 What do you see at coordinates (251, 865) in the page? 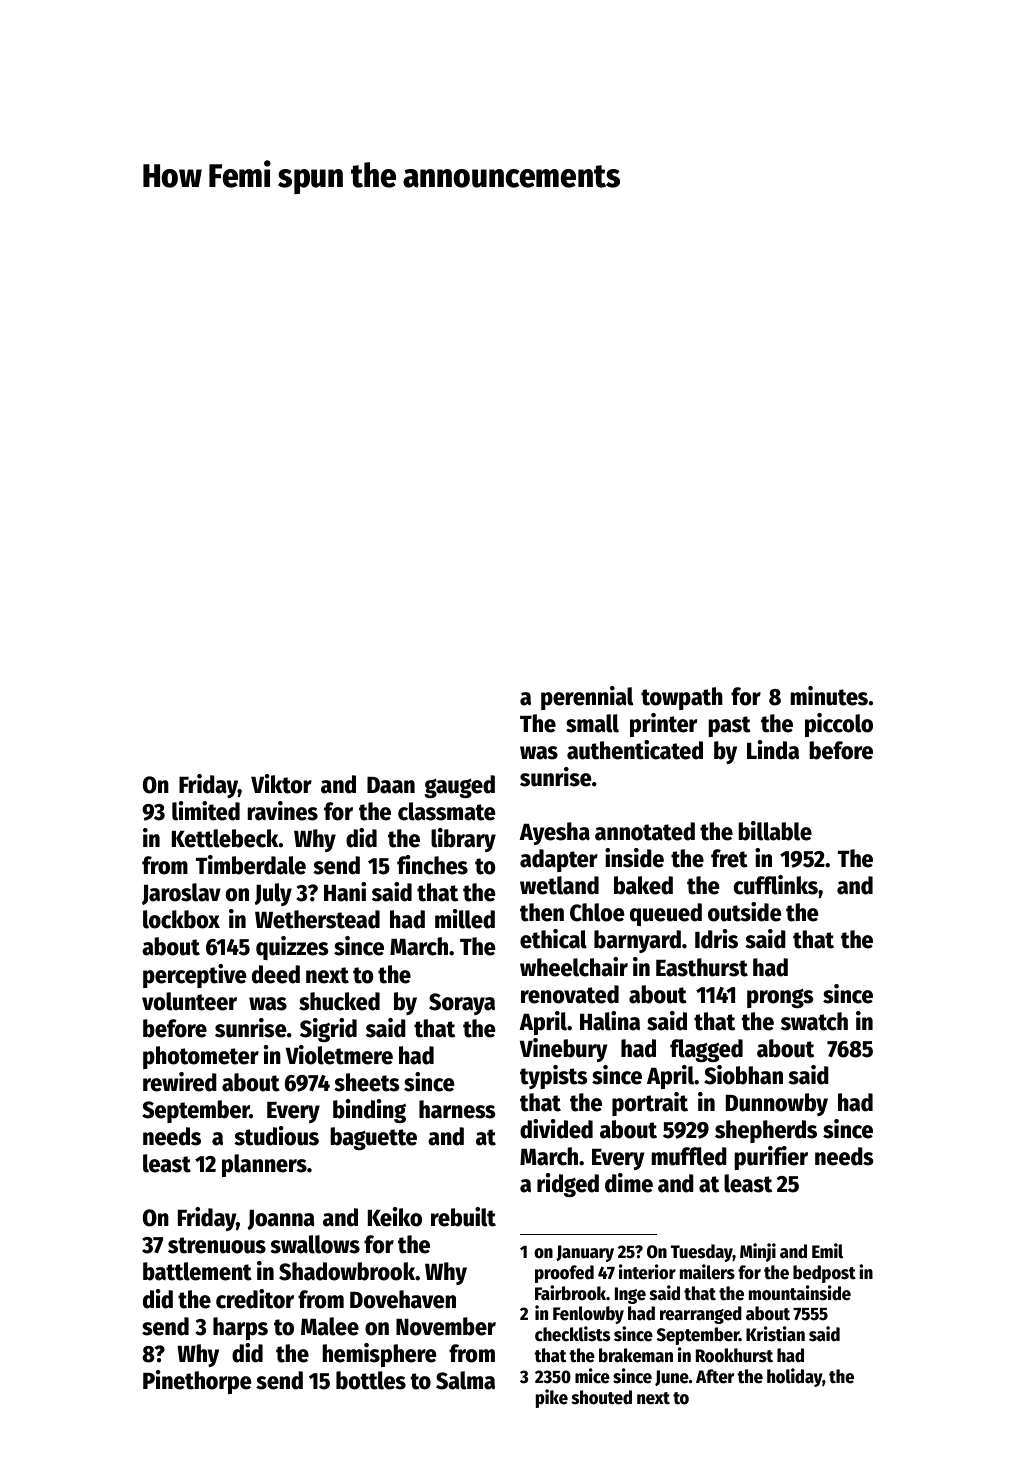
I see `Timberdale` at bounding box center [251, 865].
